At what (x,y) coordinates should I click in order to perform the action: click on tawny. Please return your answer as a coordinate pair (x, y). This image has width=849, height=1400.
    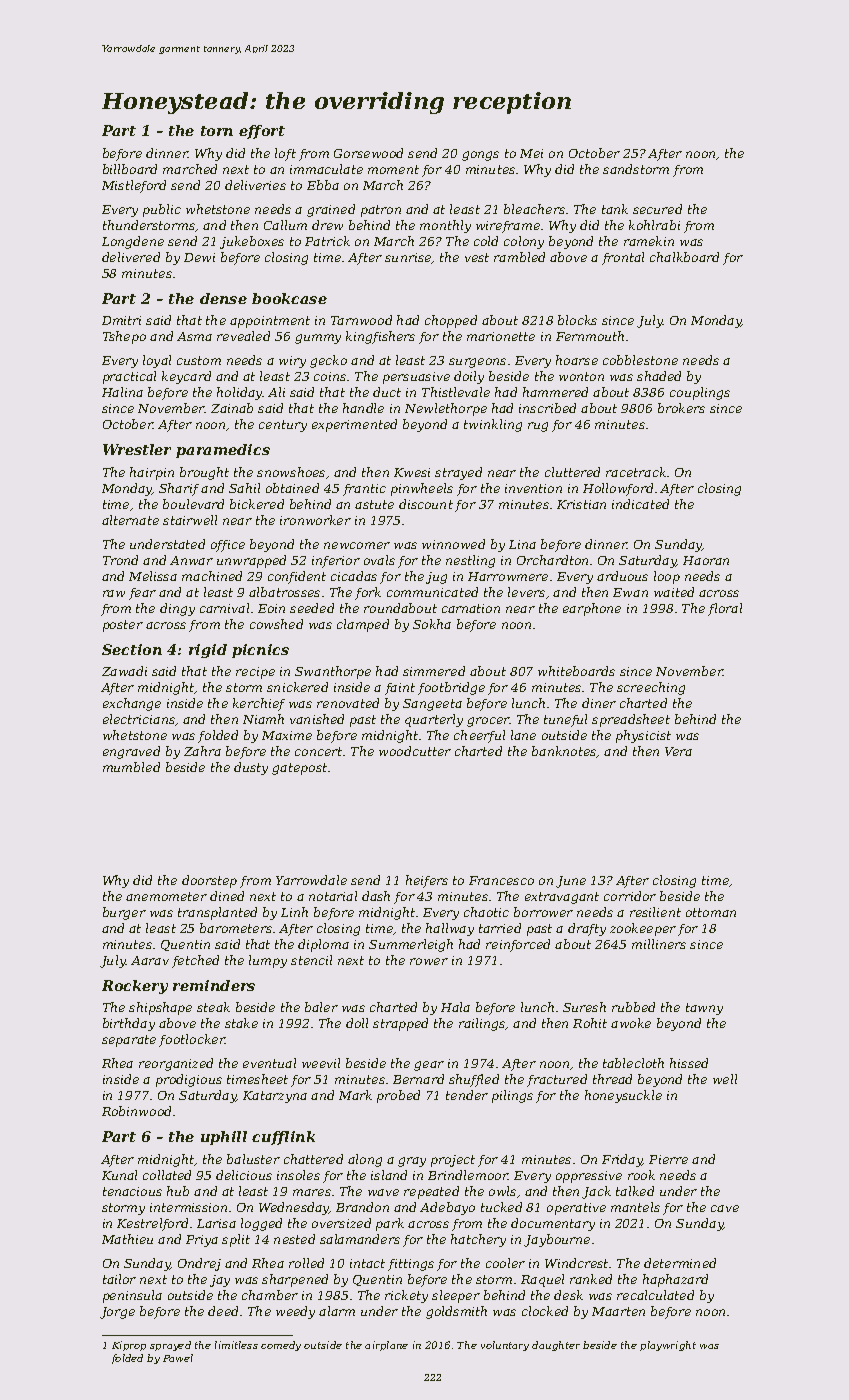
    Looking at the image, I should click on (704, 1009).
